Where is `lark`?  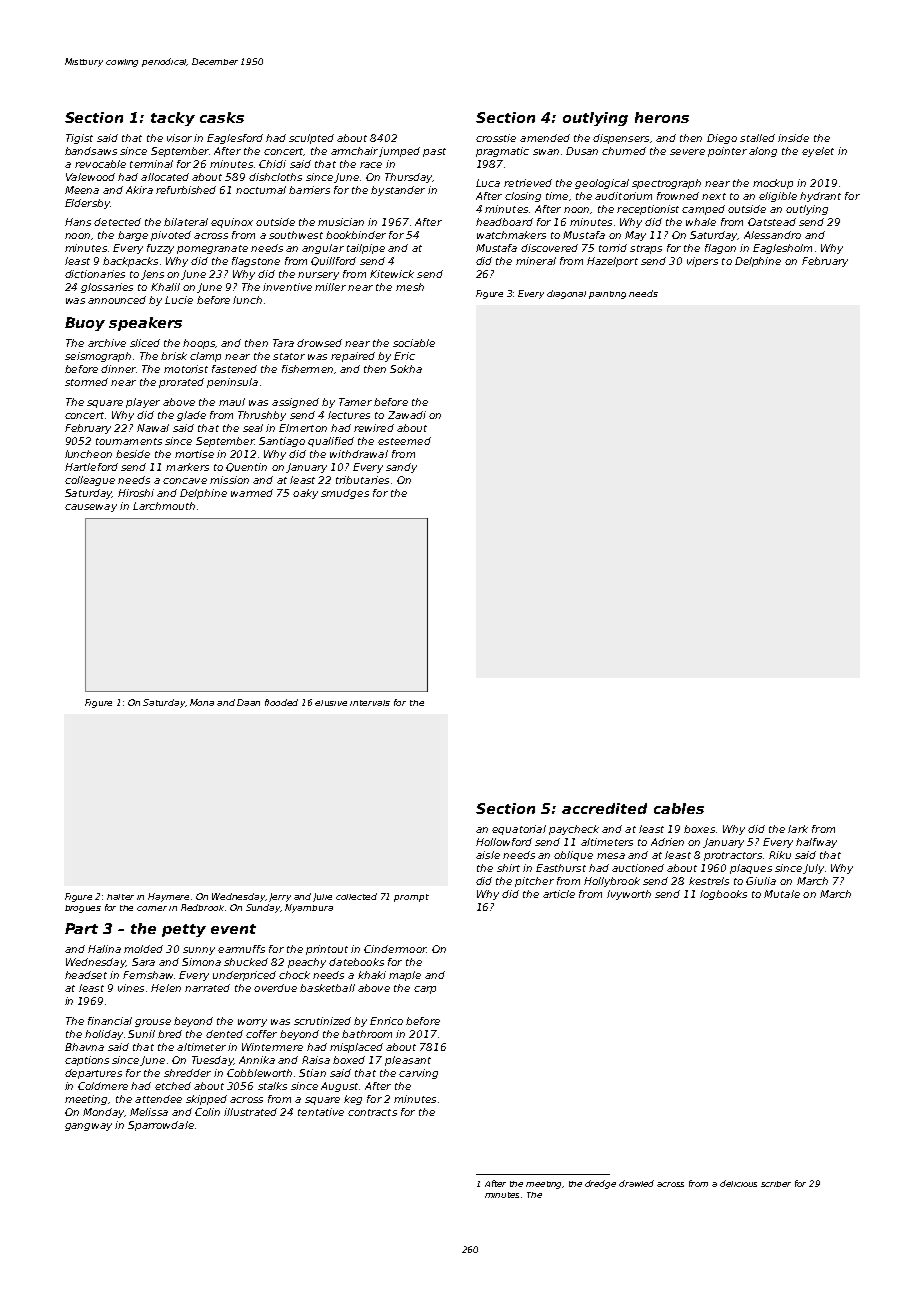
lark is located at coordinates (798, 829).
